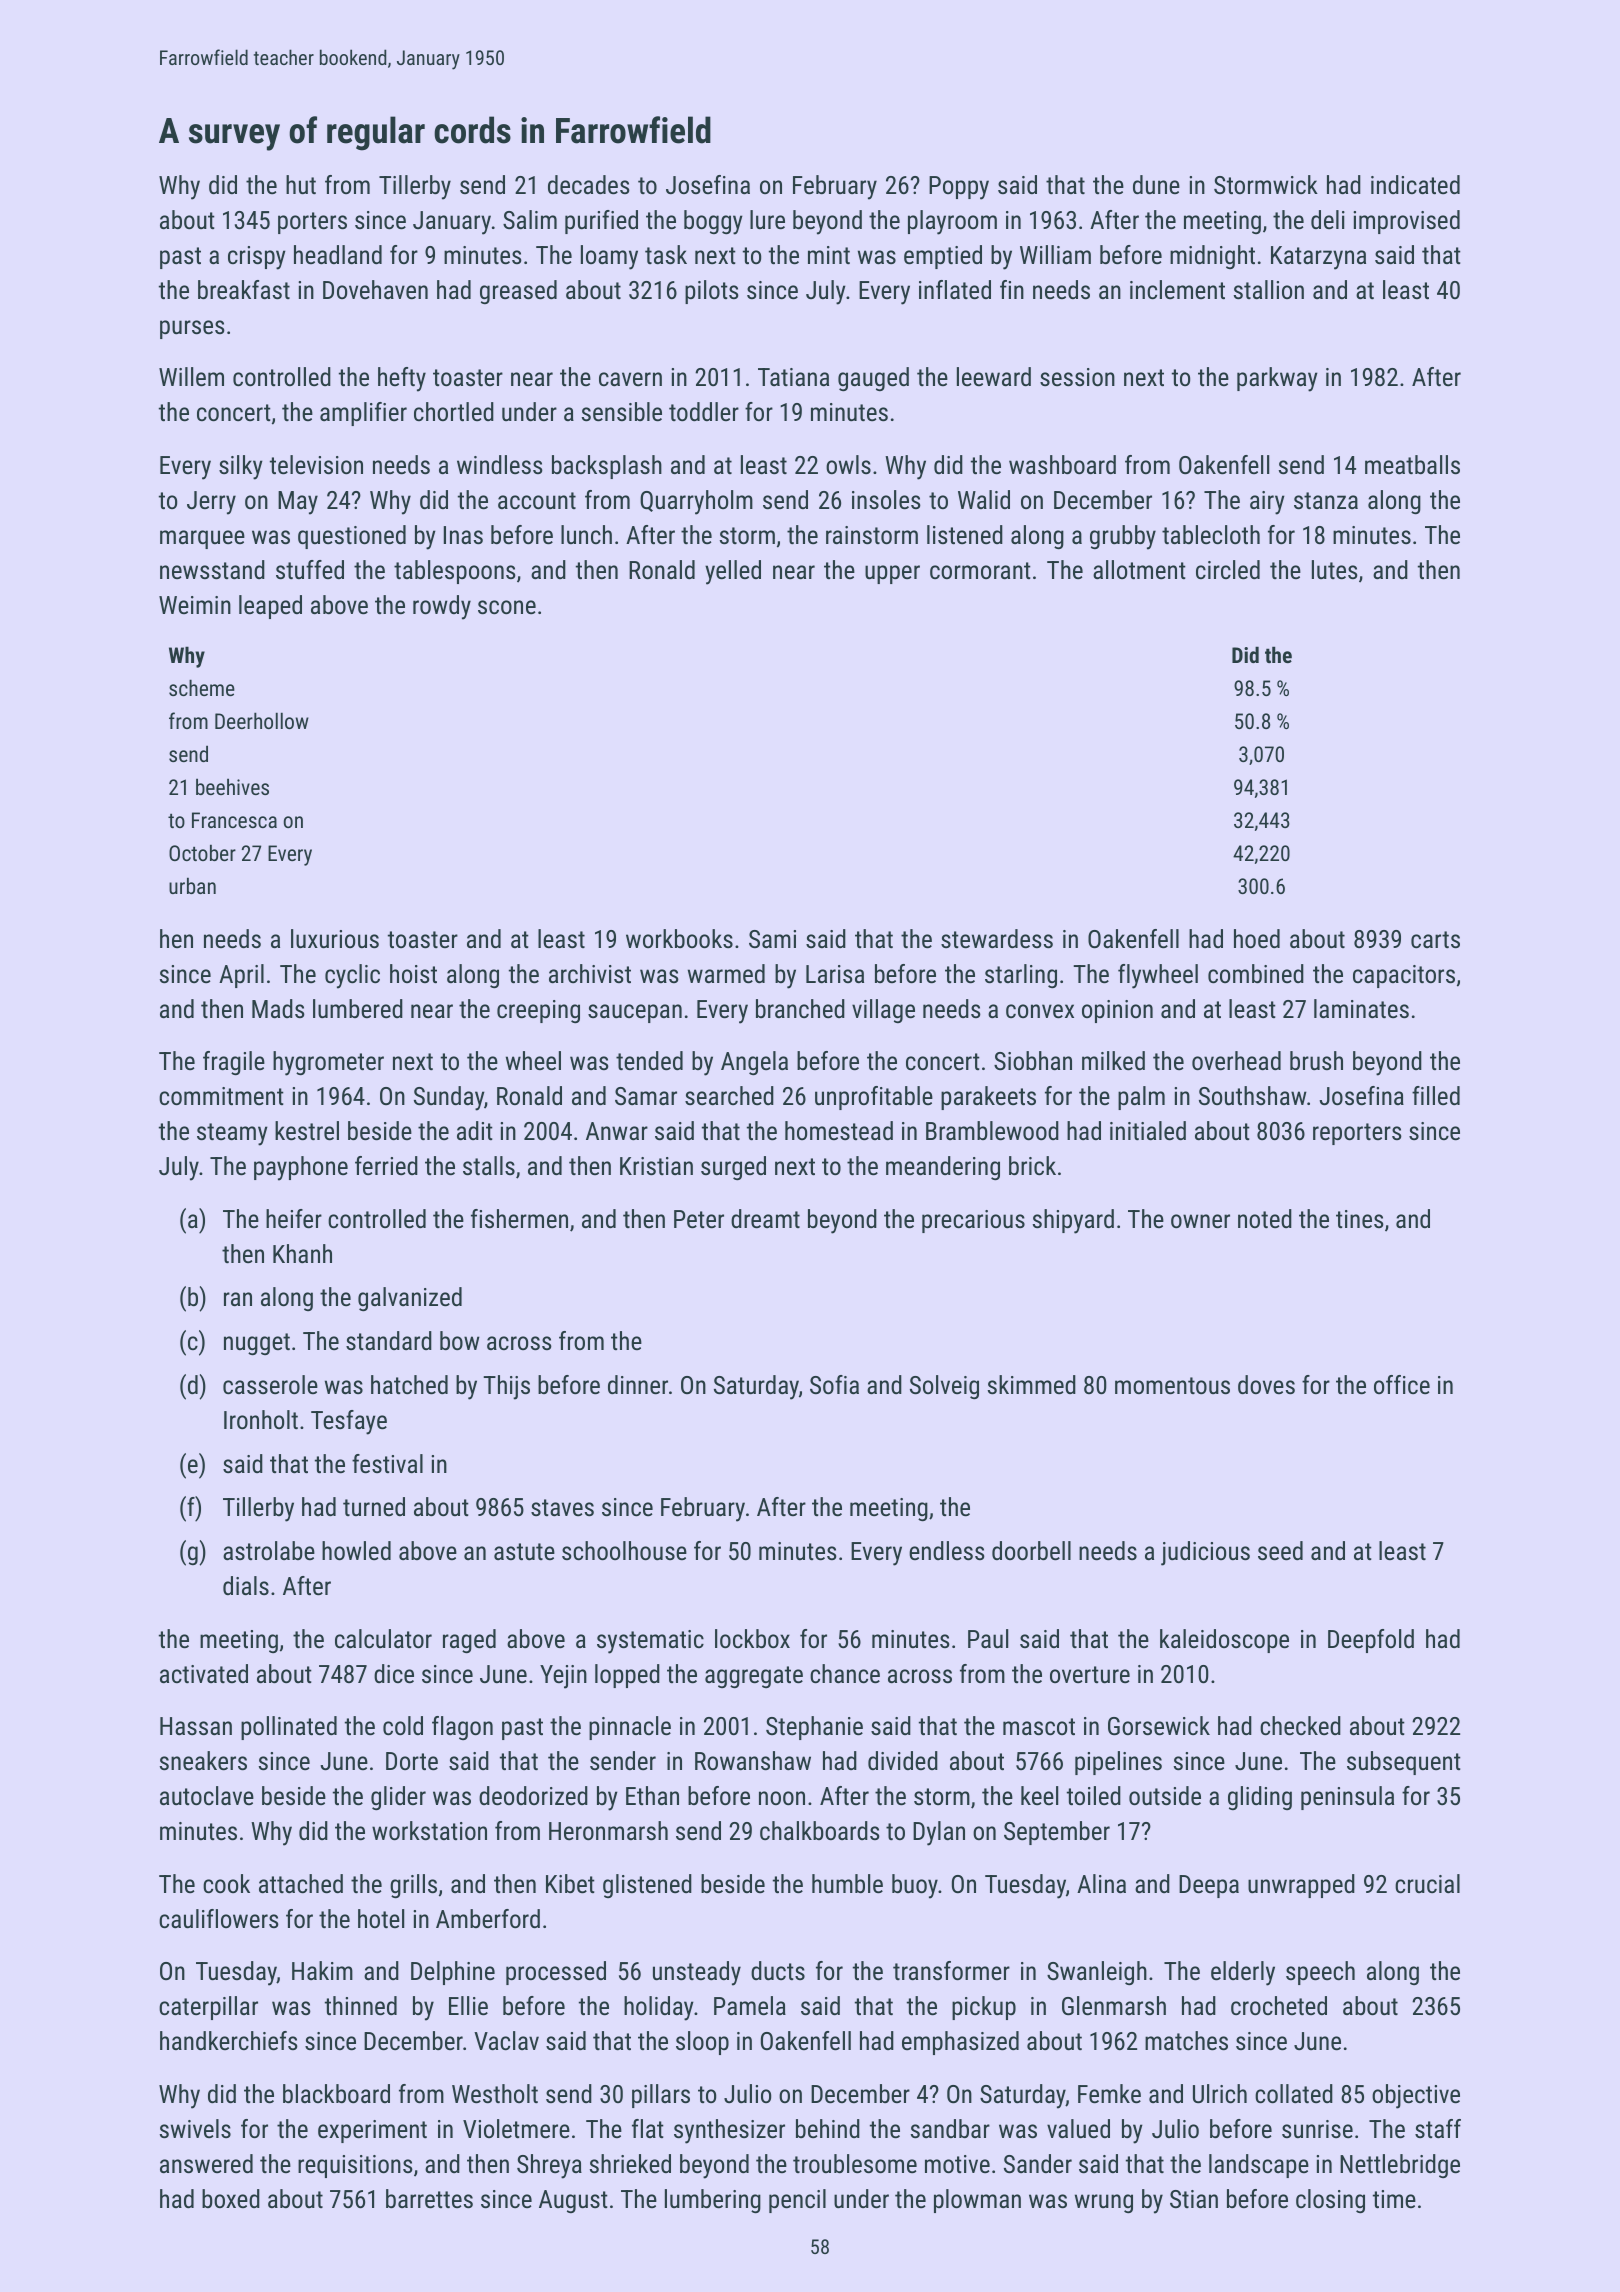 The height and width of the page is (2292, 1620). I want to click on Deepfold, so click(1371, 1641).
